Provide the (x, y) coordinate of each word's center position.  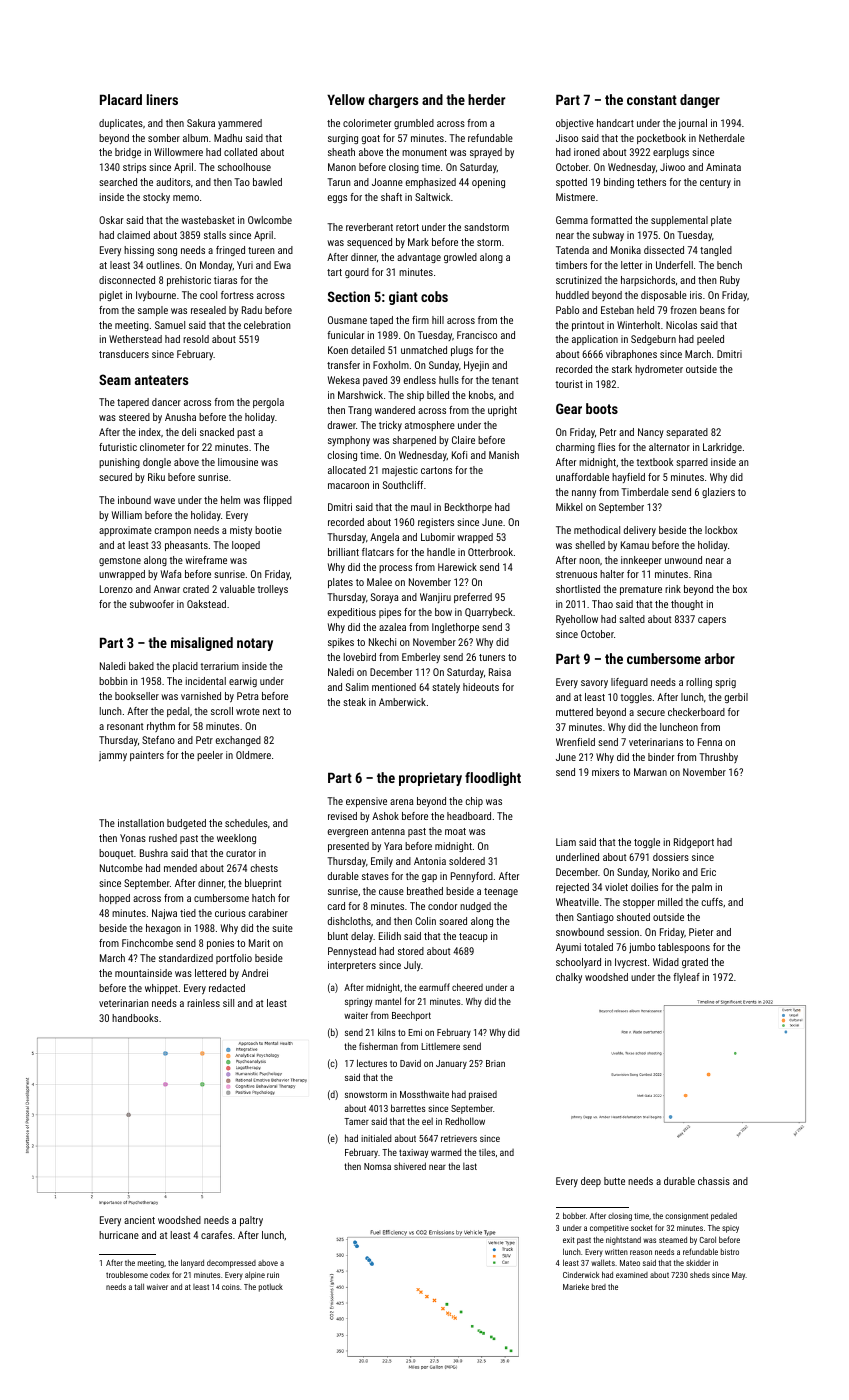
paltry (251, 1221)
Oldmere (253, 755)
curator (241, 853)
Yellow (346, 99)
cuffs (712, 902)
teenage (501, 892)
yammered (240, 124)
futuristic (118, 447)
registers (436, 523)
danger (700, 101)
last (470, 1166)
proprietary (430, 779)
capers (712, 621)
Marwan (650, 772)
